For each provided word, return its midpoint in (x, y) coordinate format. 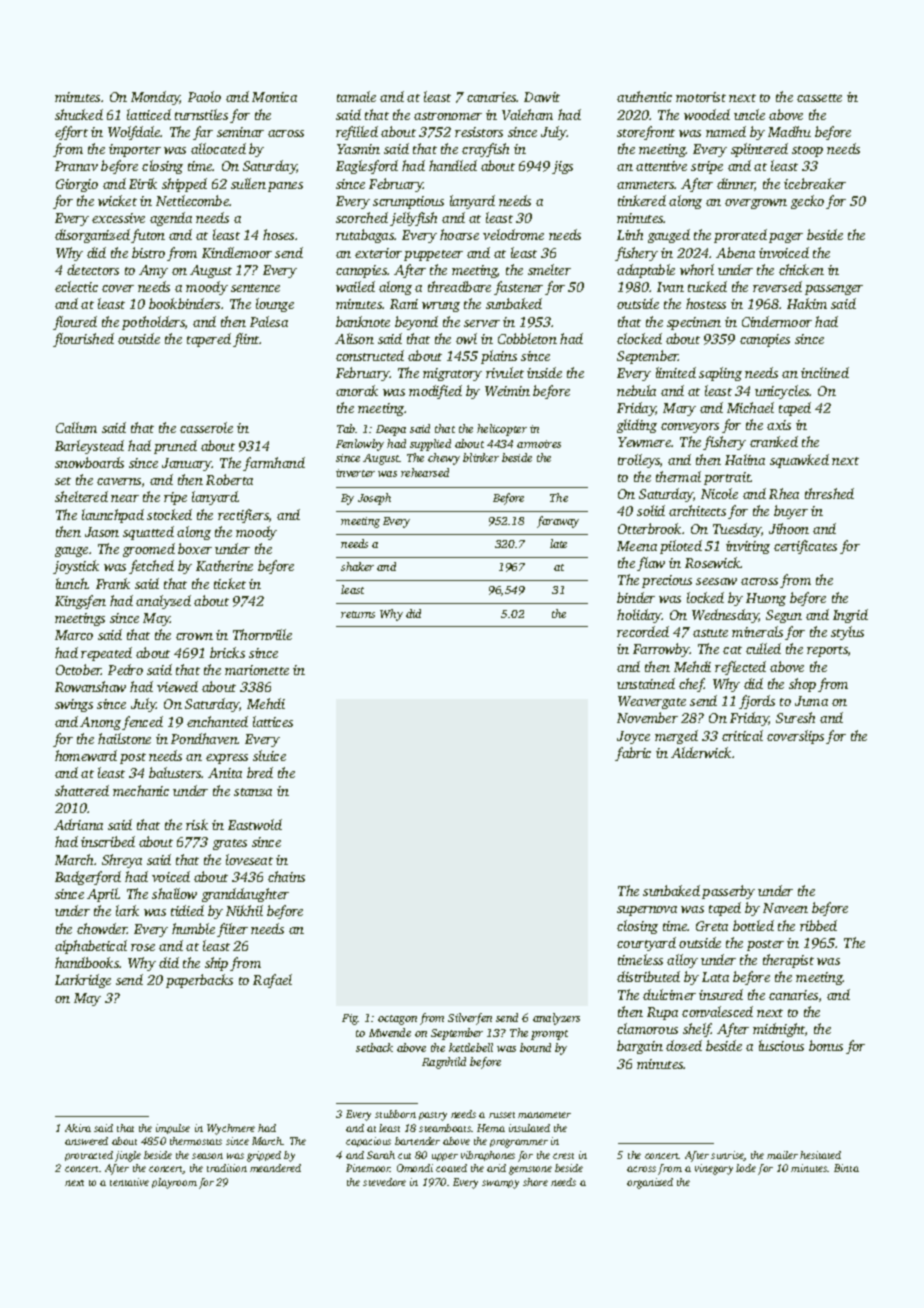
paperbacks (199, 981)
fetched (151, 567)
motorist (701, 97)
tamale (356, 96)
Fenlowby (360, 445)
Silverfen (470, 1019)
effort (71, 133)
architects (697, 510)
